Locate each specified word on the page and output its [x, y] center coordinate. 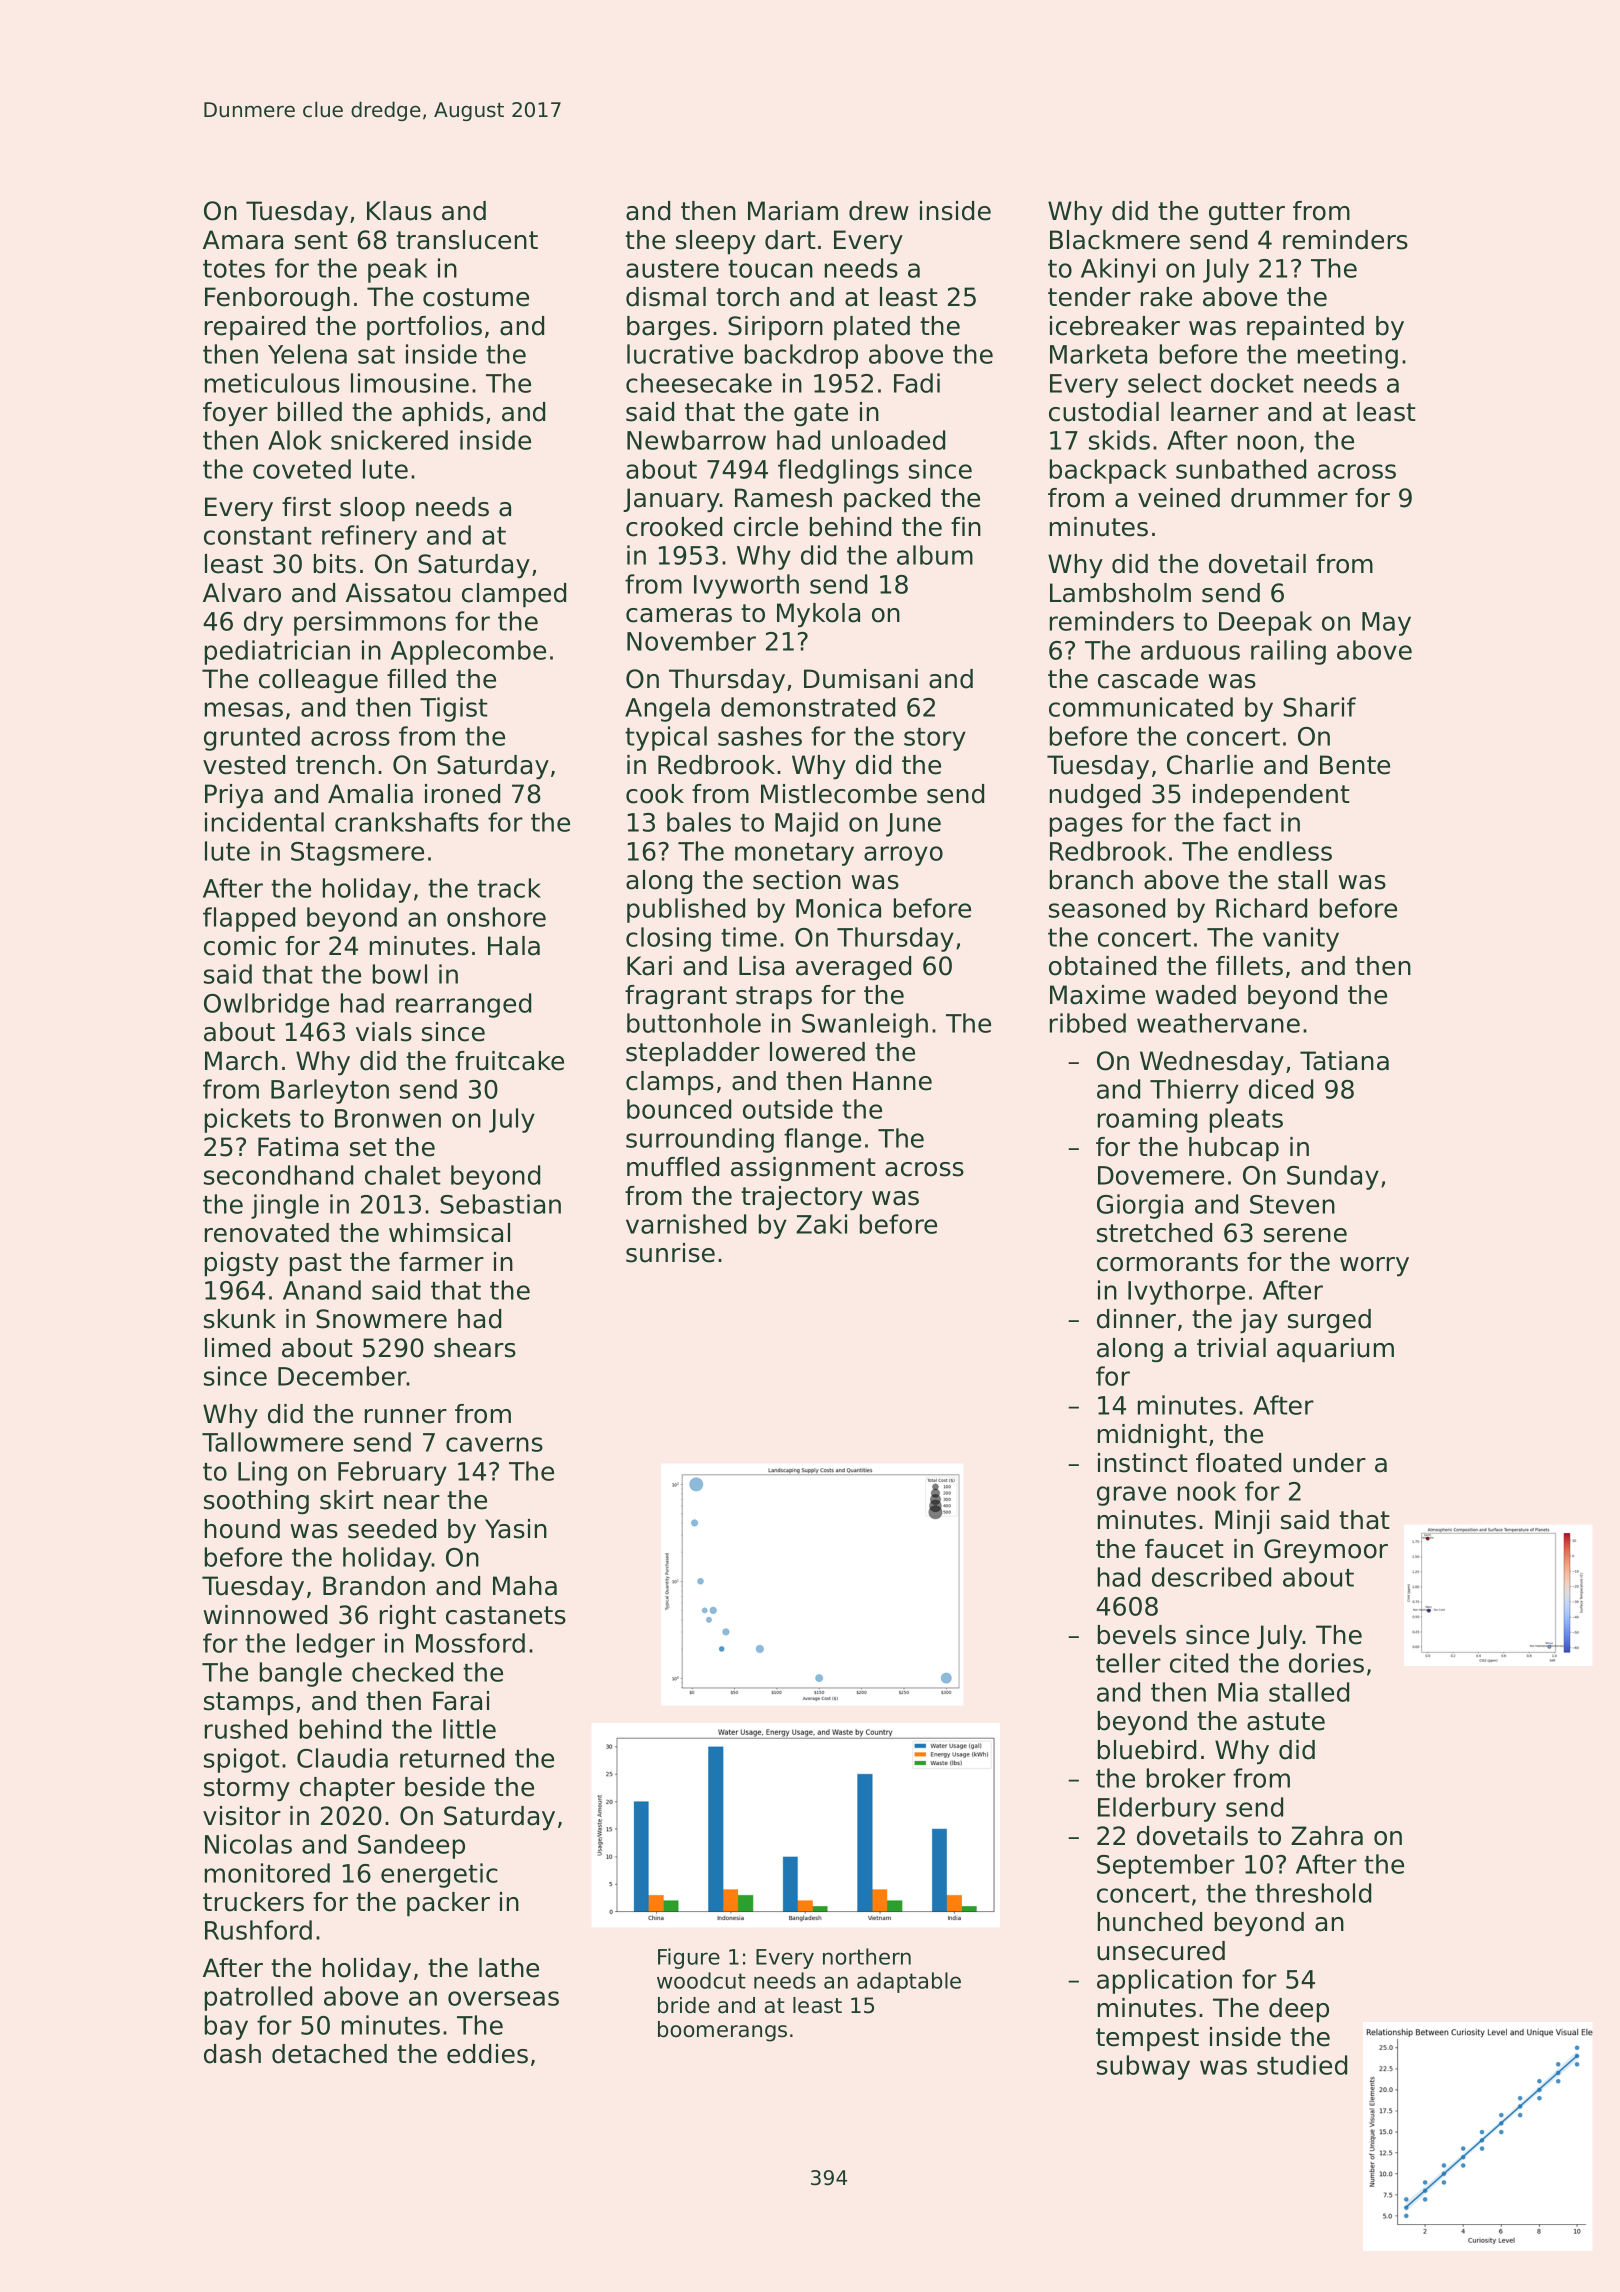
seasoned [1107, 908]
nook [1207, 1491]
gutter [1247, 213]
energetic [439, 1875]
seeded [392, 1529]
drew [879, 211]
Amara [243, 240]
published [686, 910]
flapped [249, 919]
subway [1143, 2067]
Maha [525, 1586]
